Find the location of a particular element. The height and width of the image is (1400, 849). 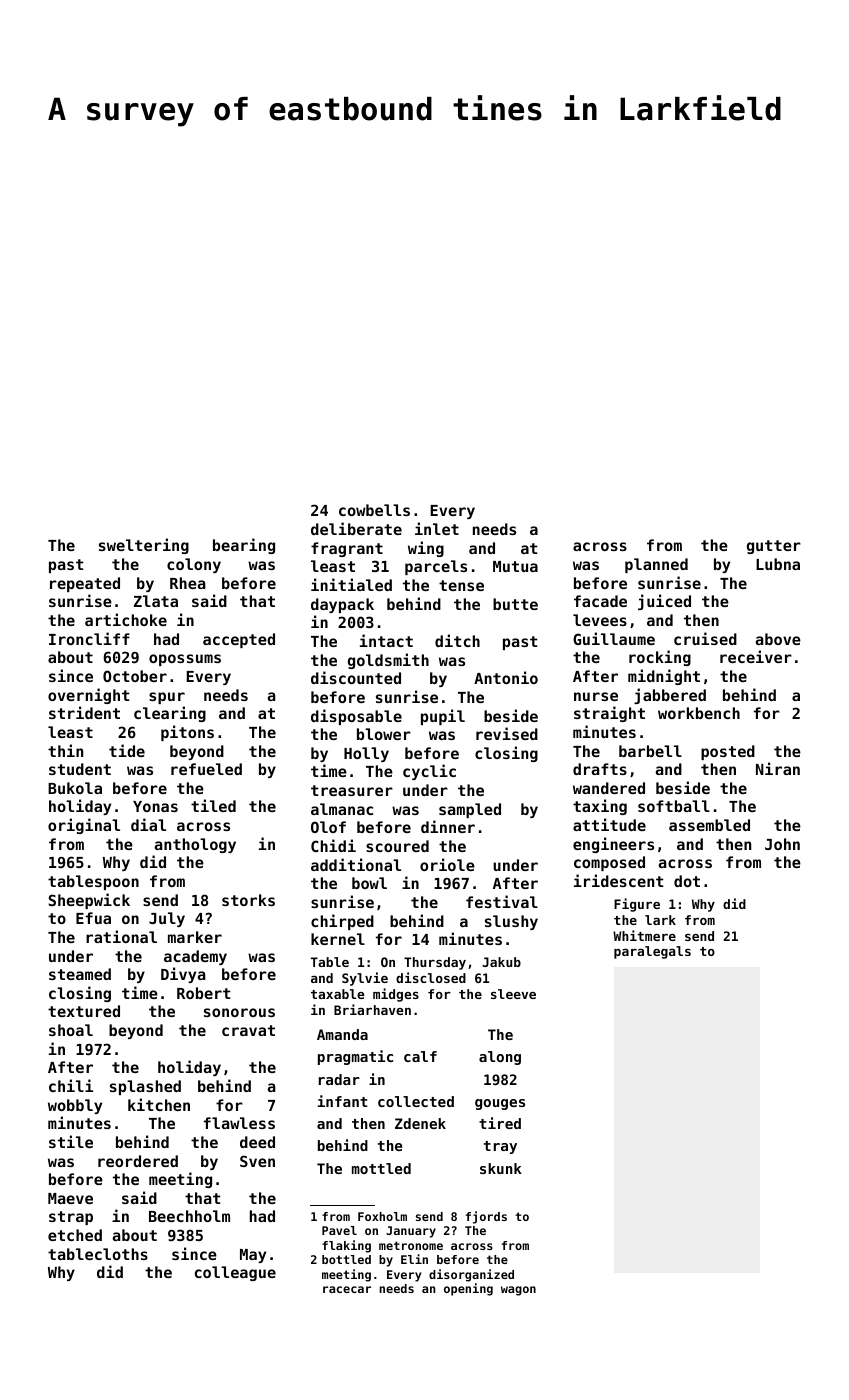

midges is located at coordinates (396, 995).
